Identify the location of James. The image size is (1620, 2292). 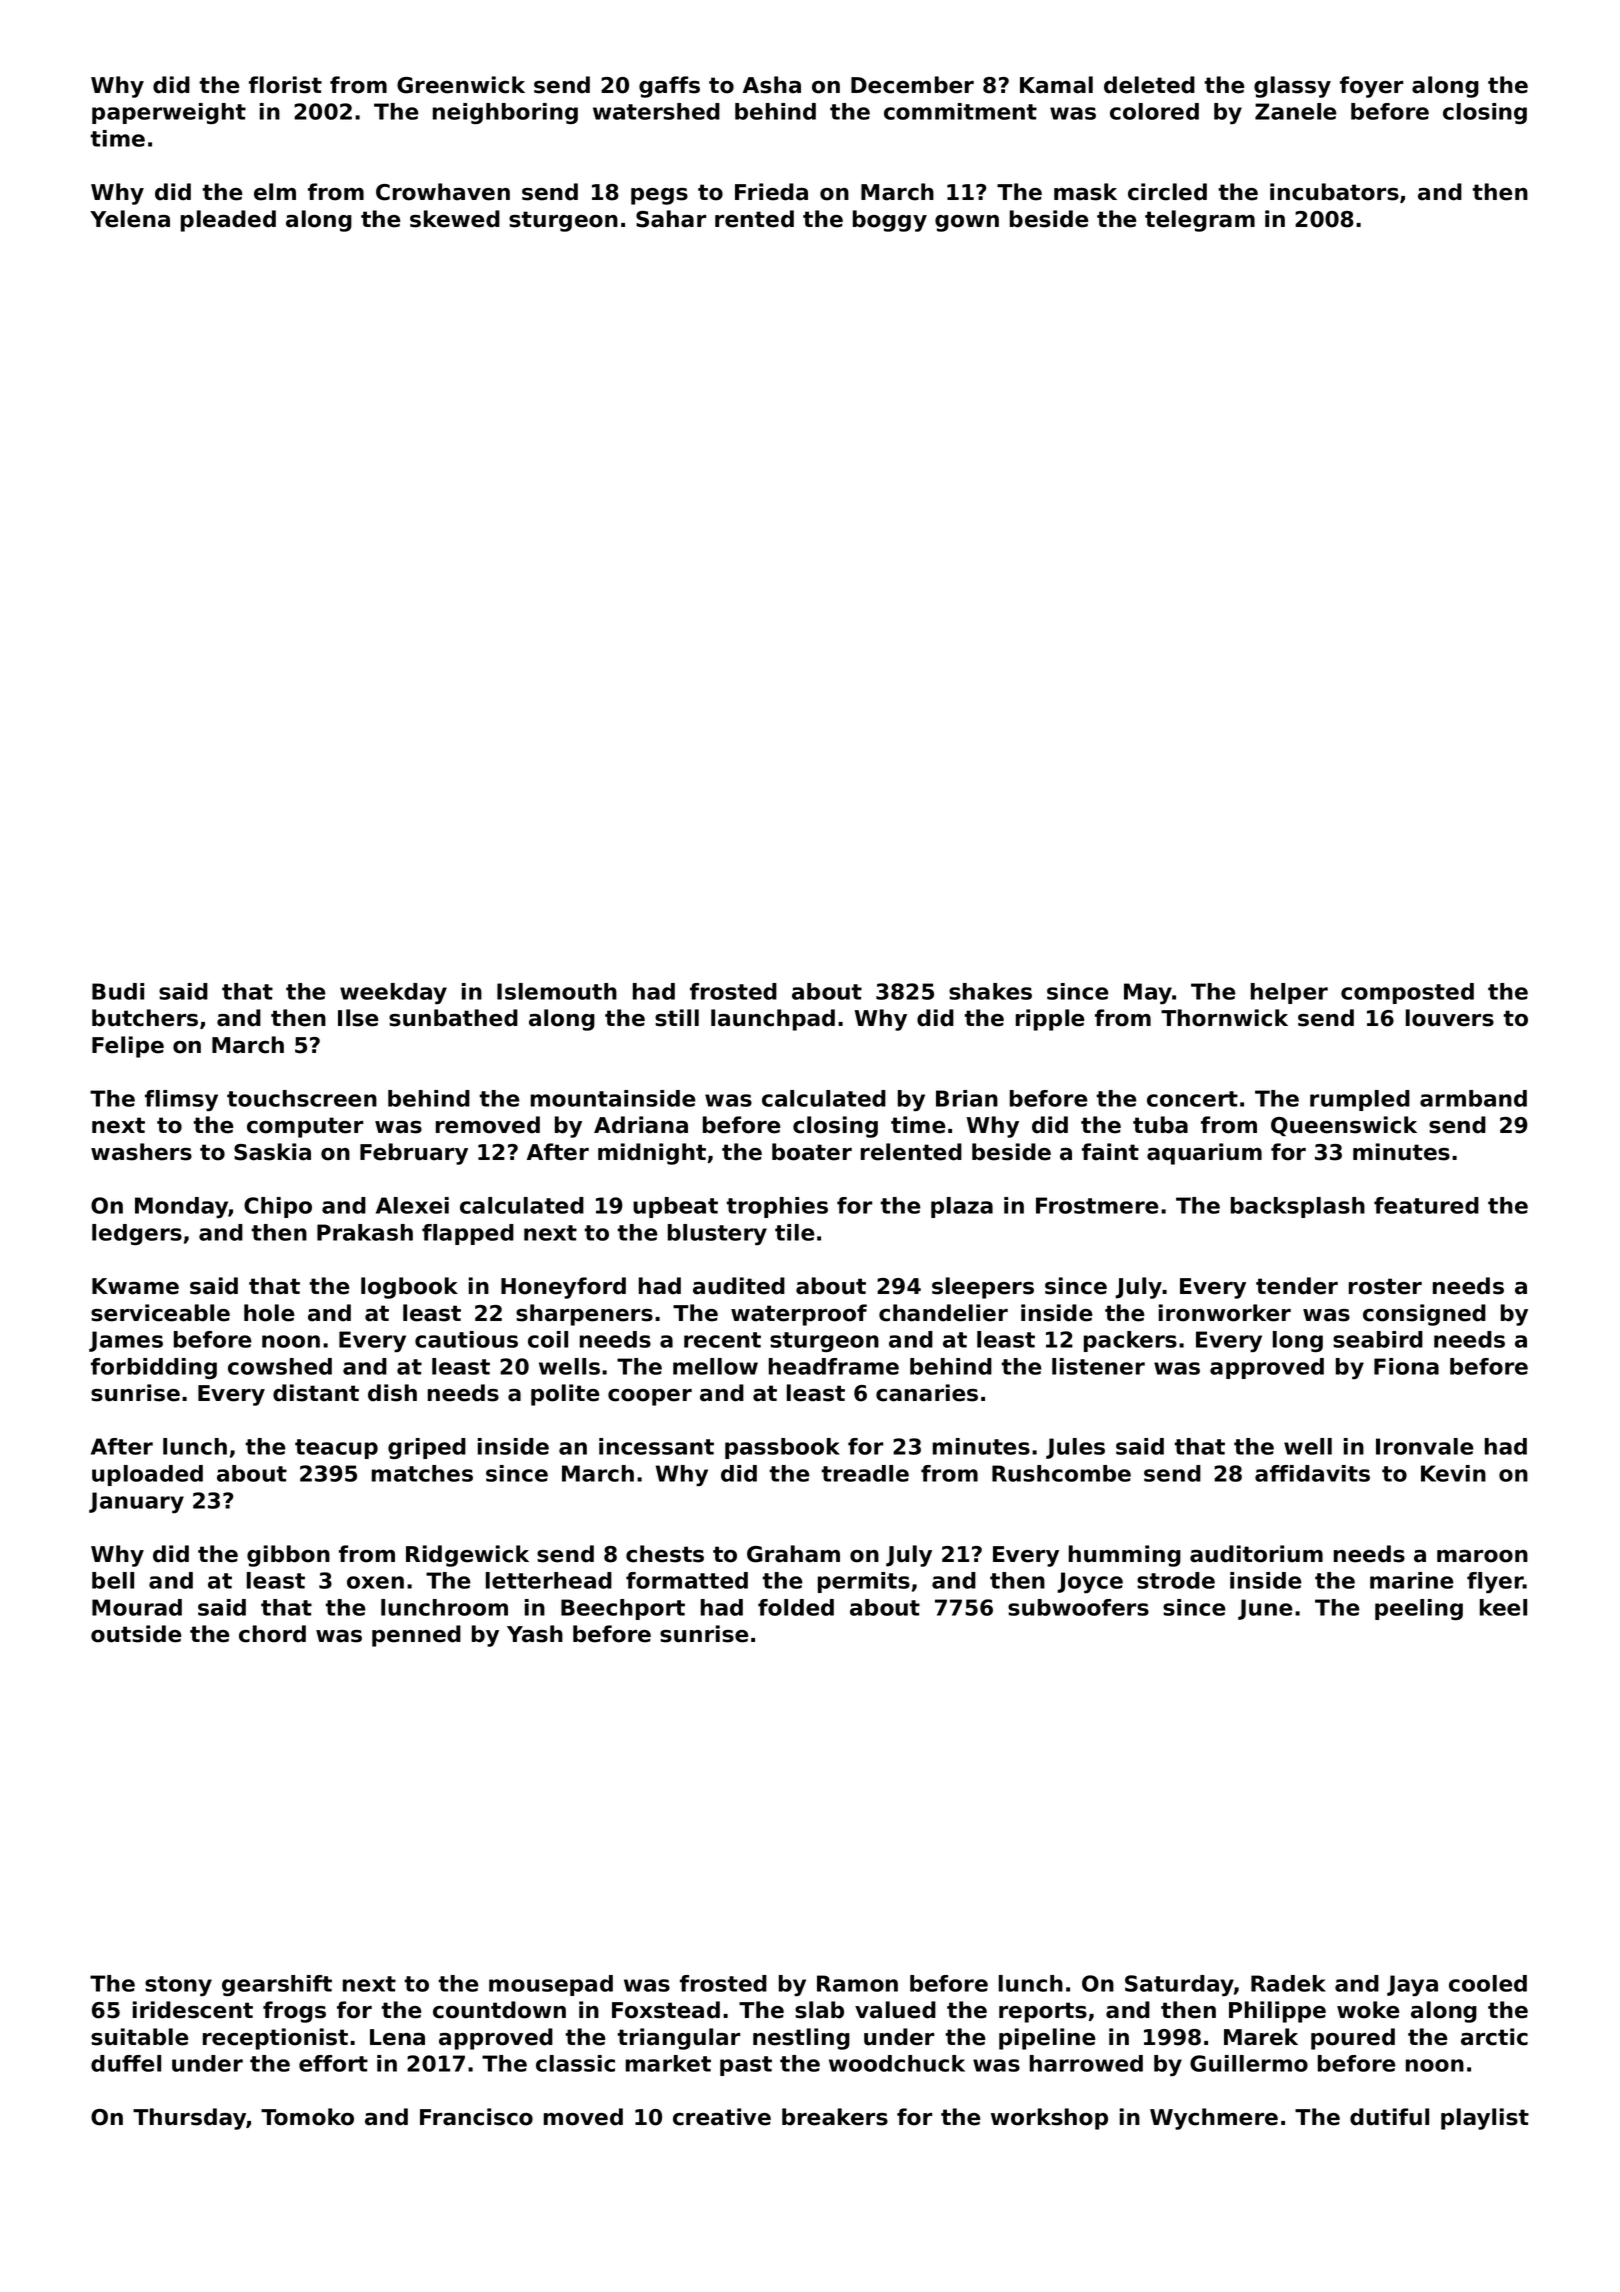
(126, 1341).
